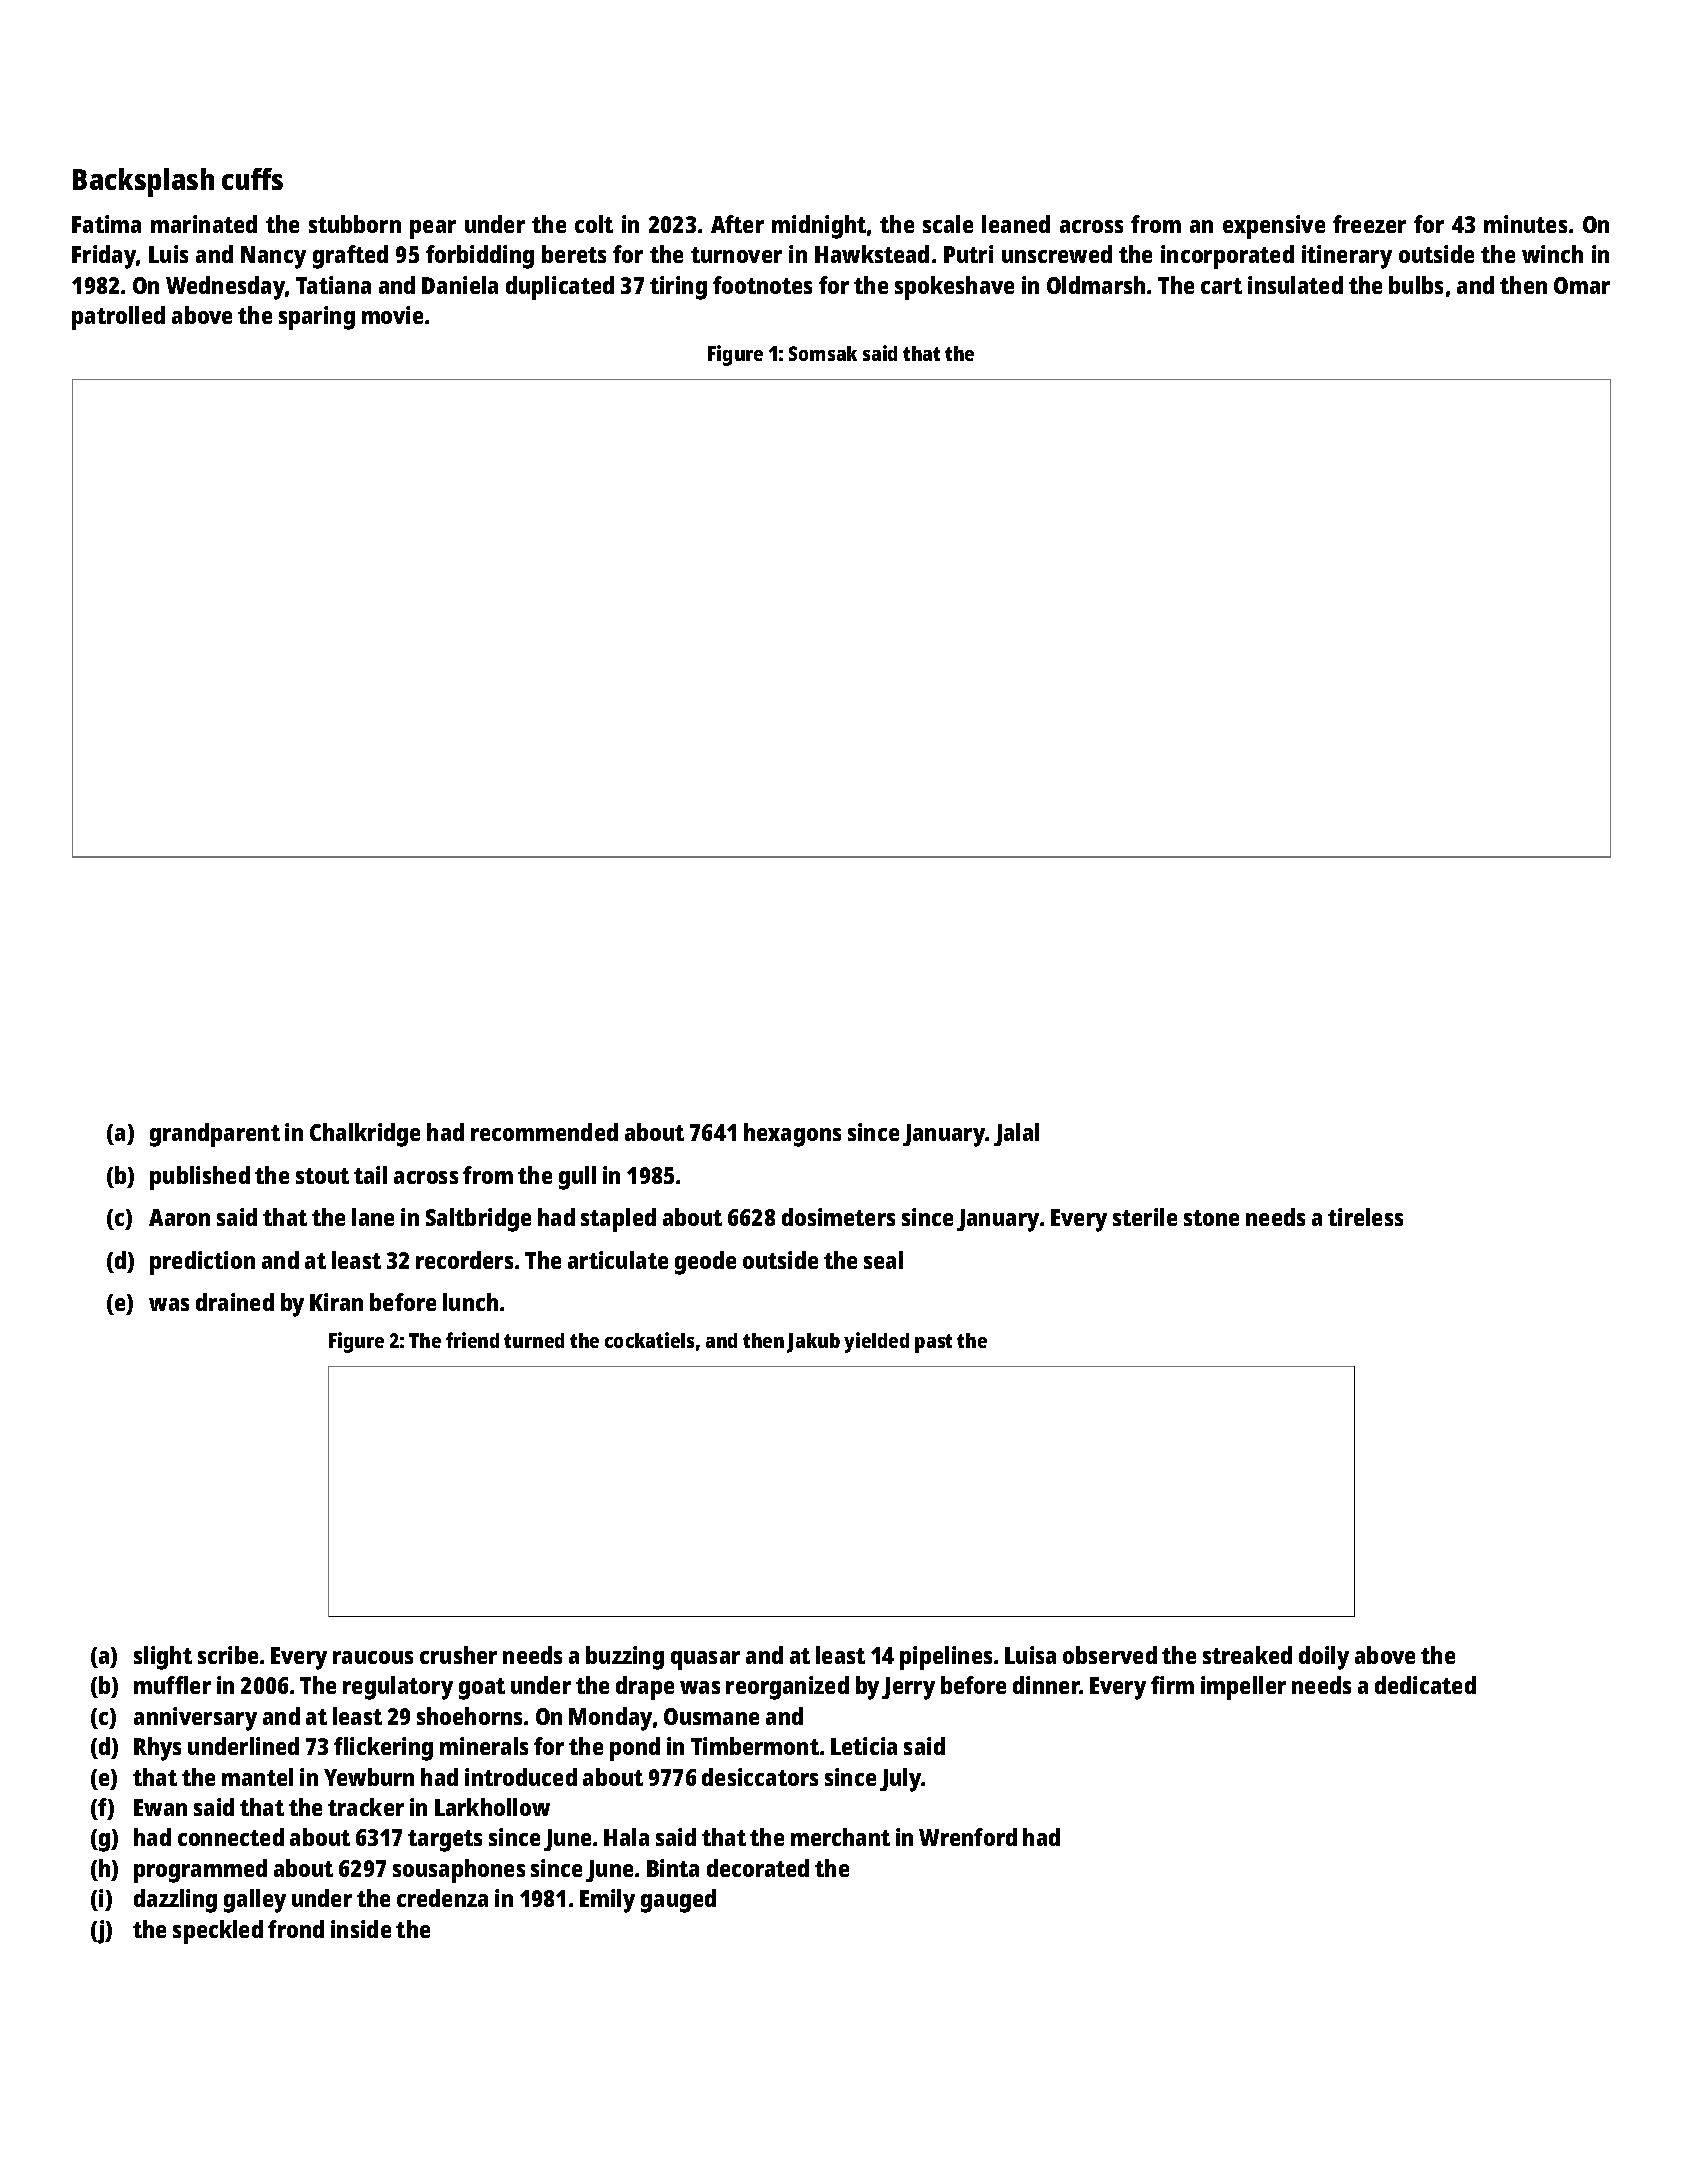 Image resolution: width=1683 pixels, height=2178 pixels. What do you see at coordinates (218, 1932) in the image?
I see `speckled` at bounding box center [218, 1932].
